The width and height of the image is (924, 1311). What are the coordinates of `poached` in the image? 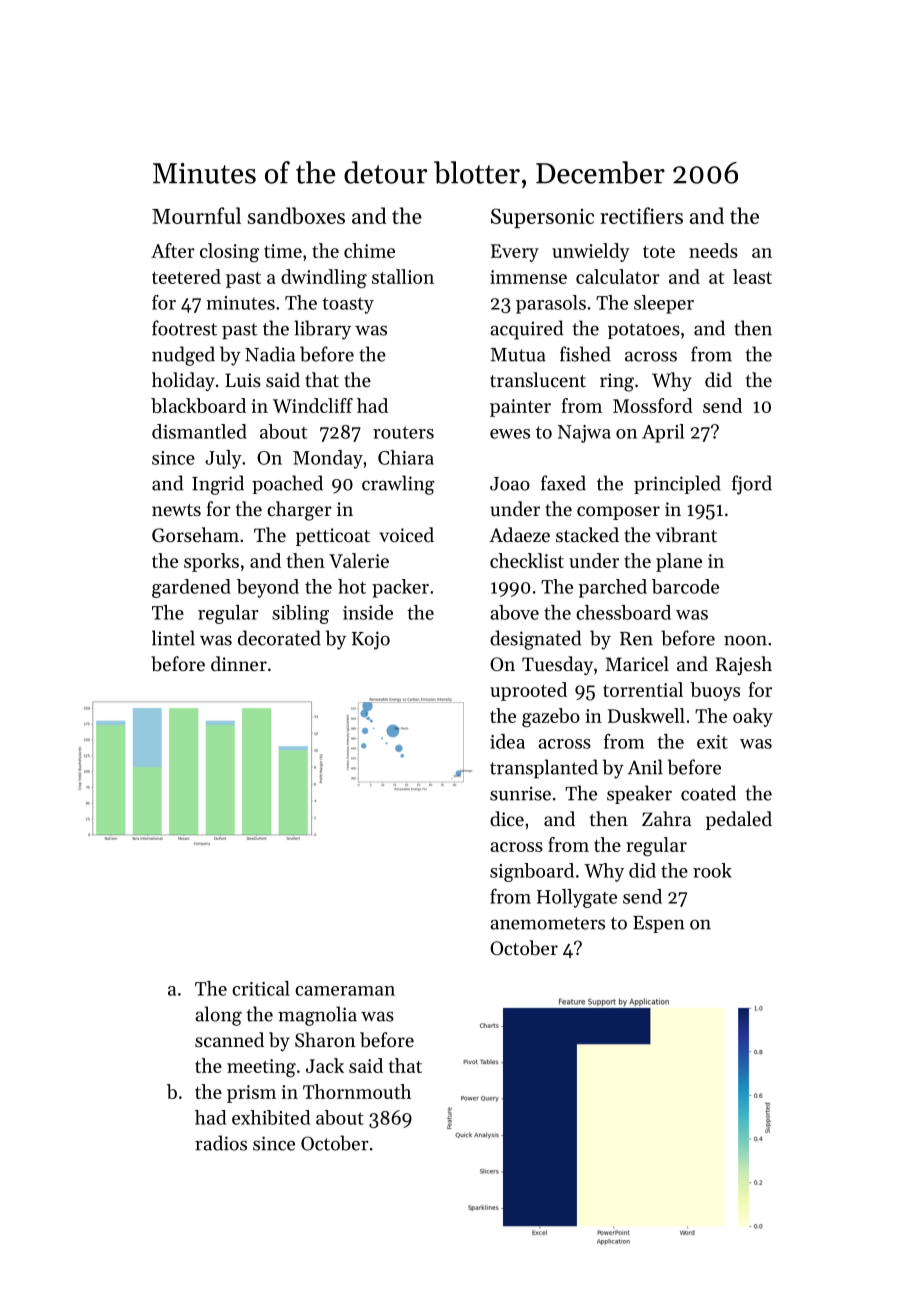 It's located at (287, 484).
